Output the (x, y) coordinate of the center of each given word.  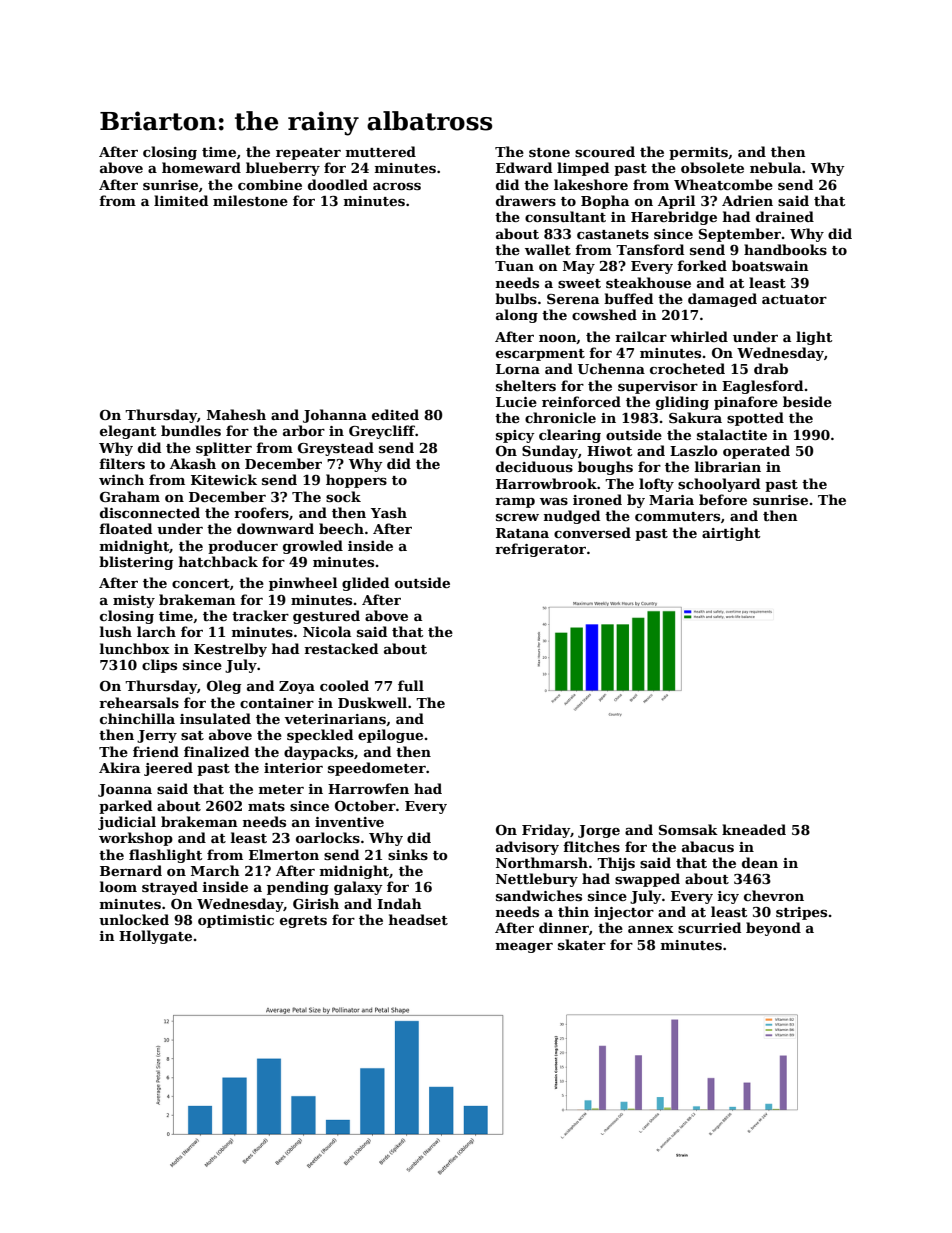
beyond (773, 929)
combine (270, 184)
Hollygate (155, 937)
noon (558, 339)
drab (771, 368)
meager (524, 948)
